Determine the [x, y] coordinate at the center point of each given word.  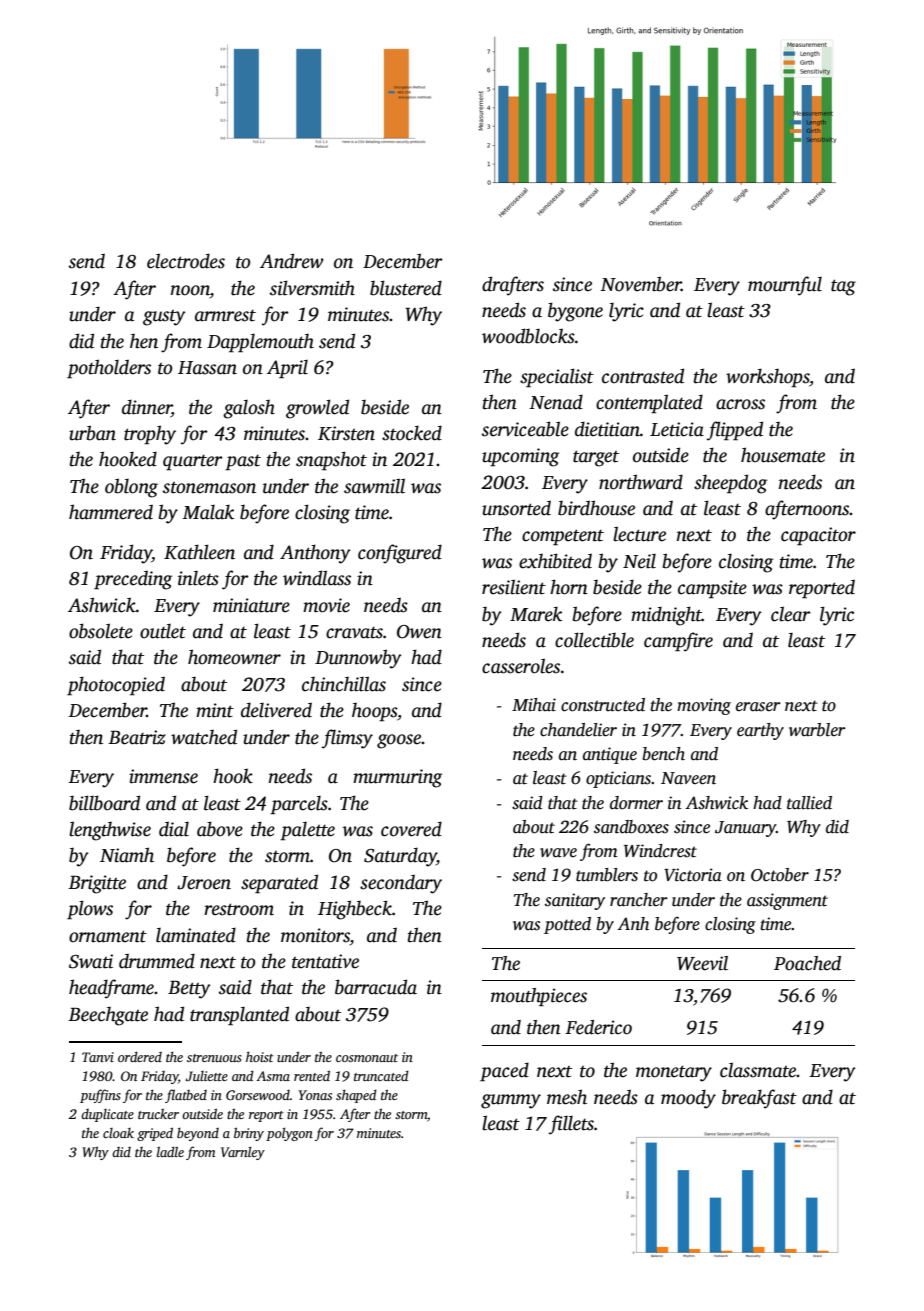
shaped [356, 1096]
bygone [575, 312]
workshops [768, 378]
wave [558, 853]
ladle [170, 1151]
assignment [787, 901]
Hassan [207, 368]
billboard [104, 803]
